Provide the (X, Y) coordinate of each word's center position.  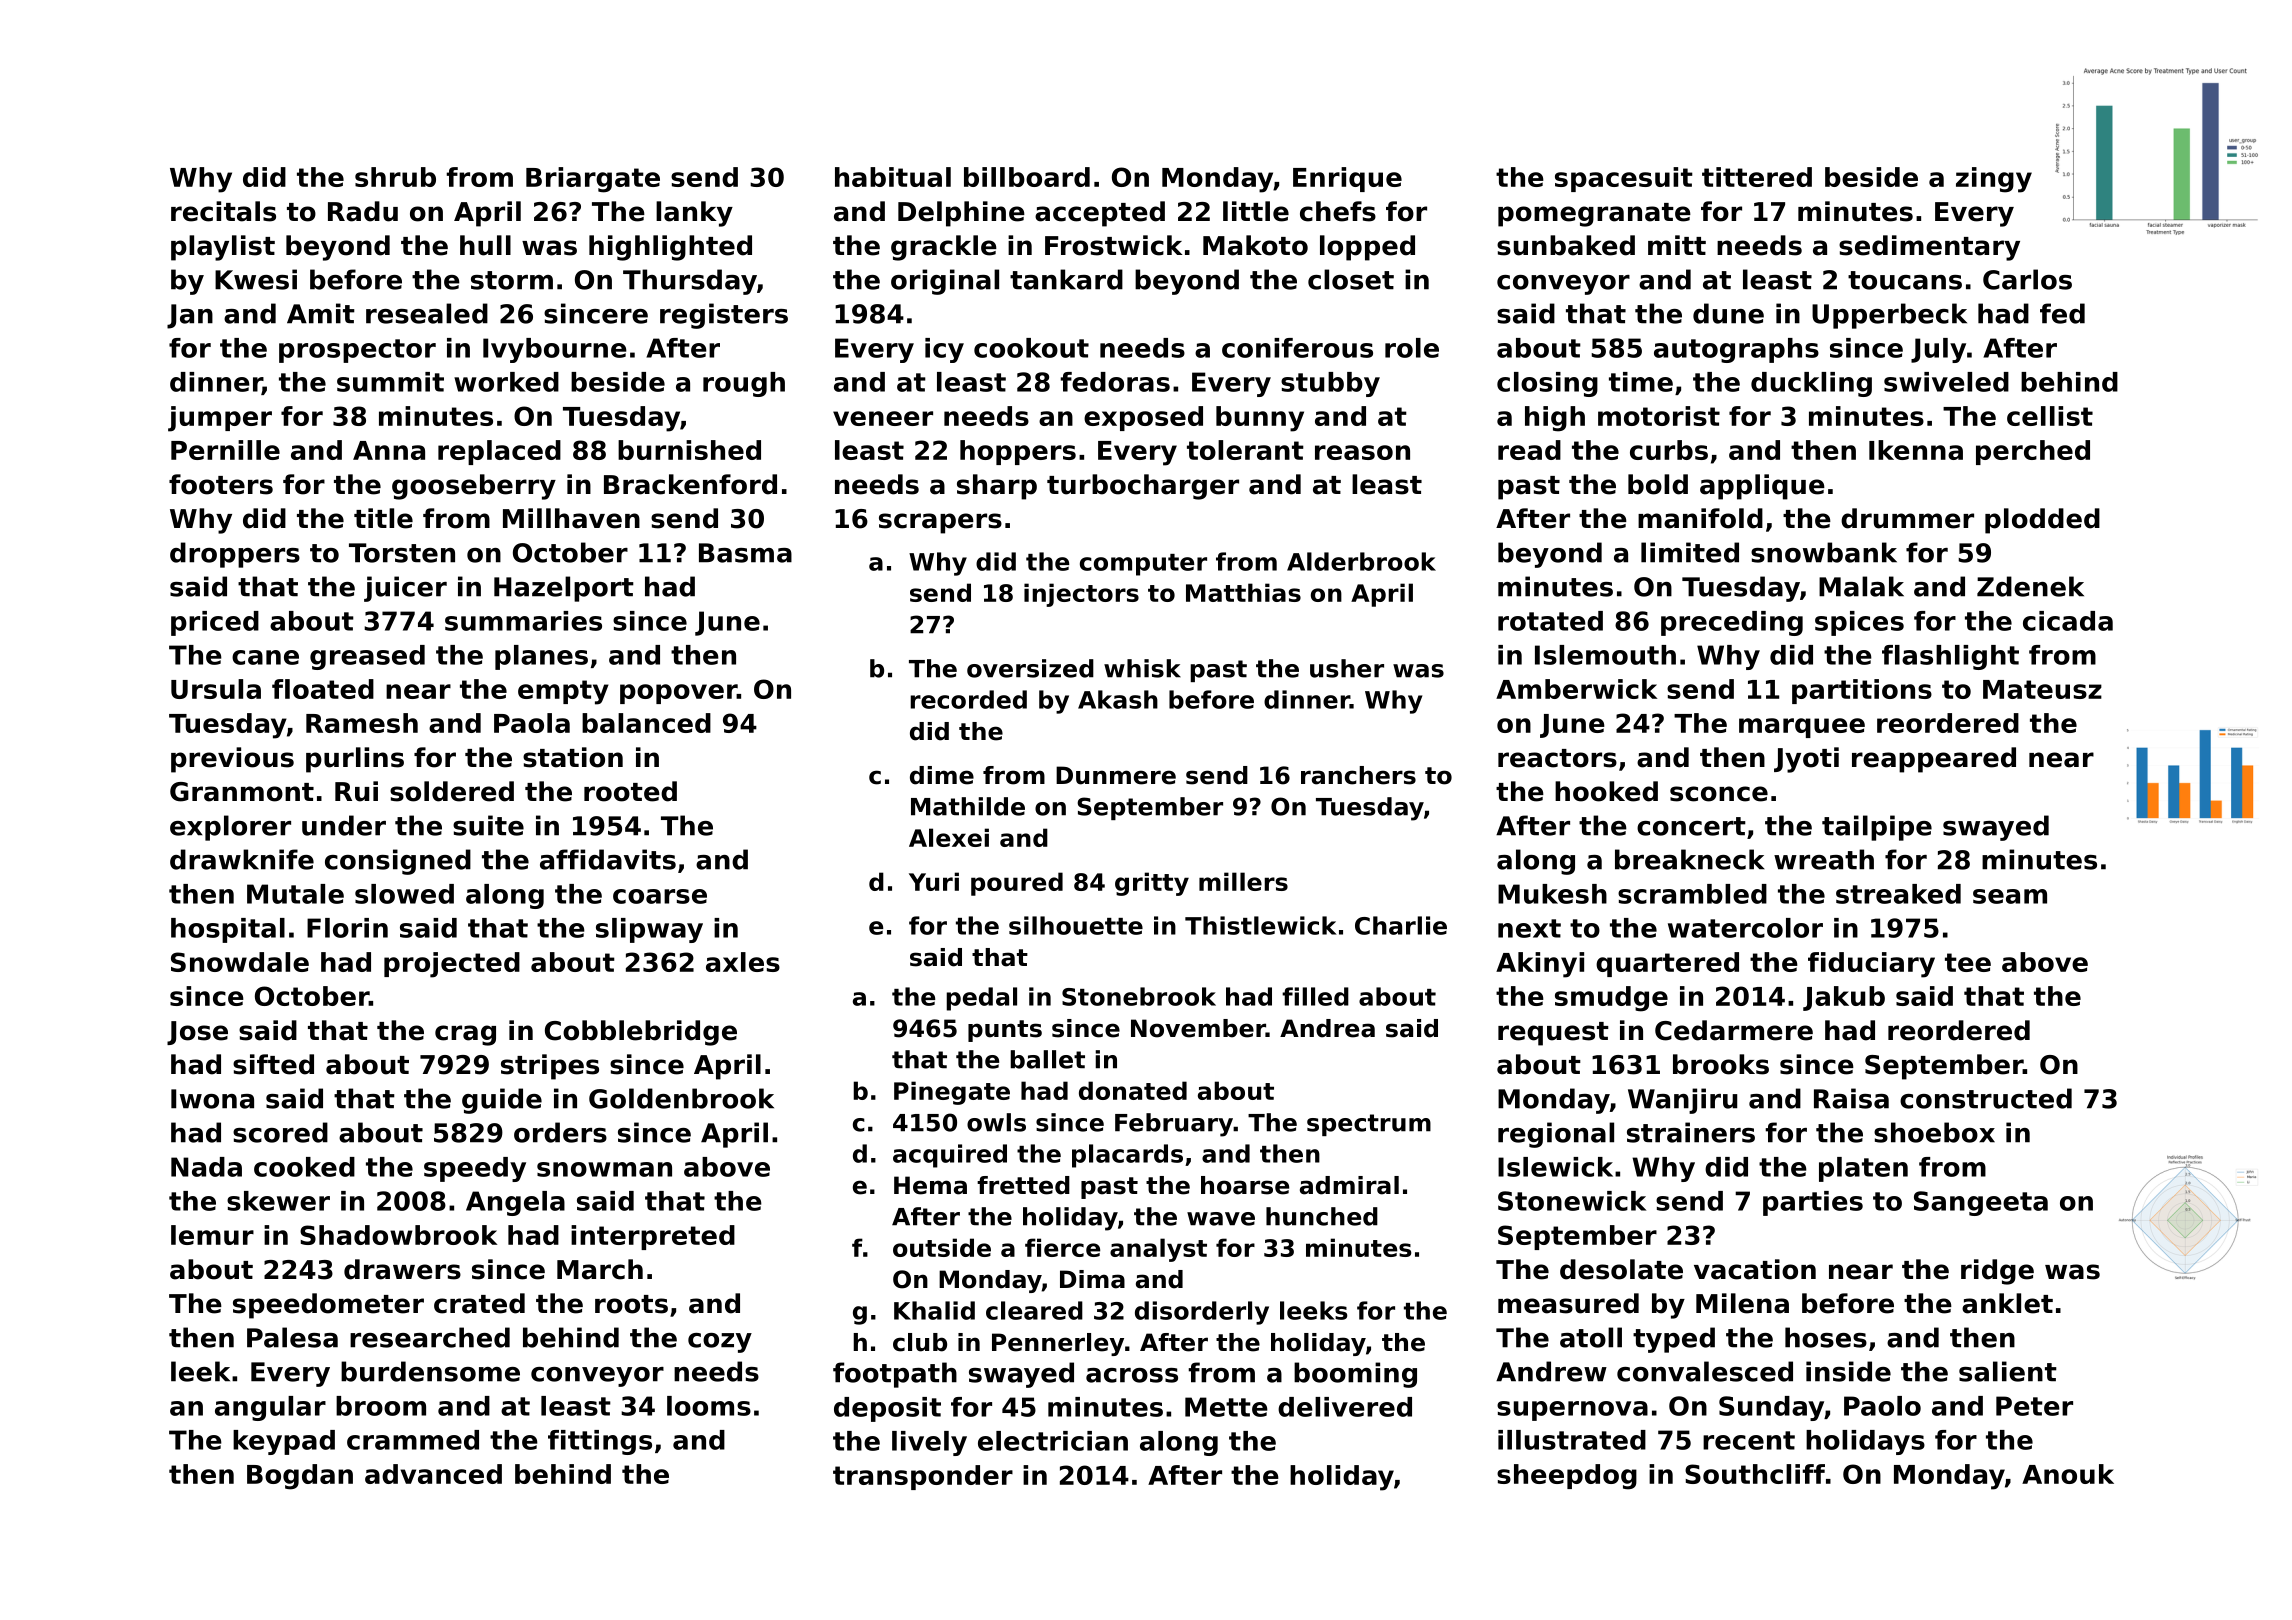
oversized (1030, 668)
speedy (475, 1169)
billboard (1027, 177)
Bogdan (300, 1477)
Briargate (593, 180)
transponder (923, 1477)
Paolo (1882, 1406)
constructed (1986, 1098)
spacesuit (1624, 179)
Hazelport (564, 589)
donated (1133, 1090)
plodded (2042, 521)
